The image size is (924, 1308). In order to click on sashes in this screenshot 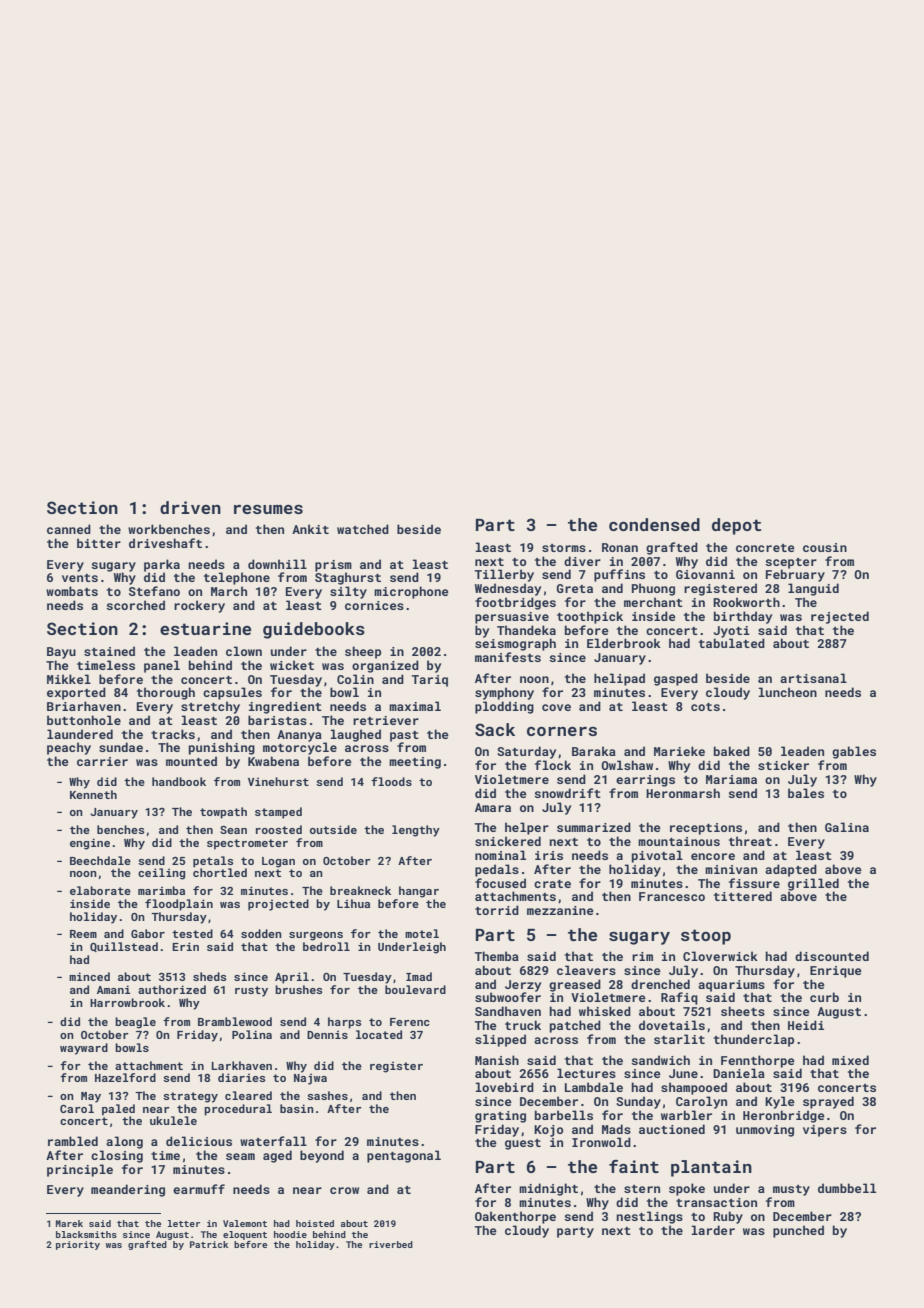, I will do `click(327, 1095)`.
